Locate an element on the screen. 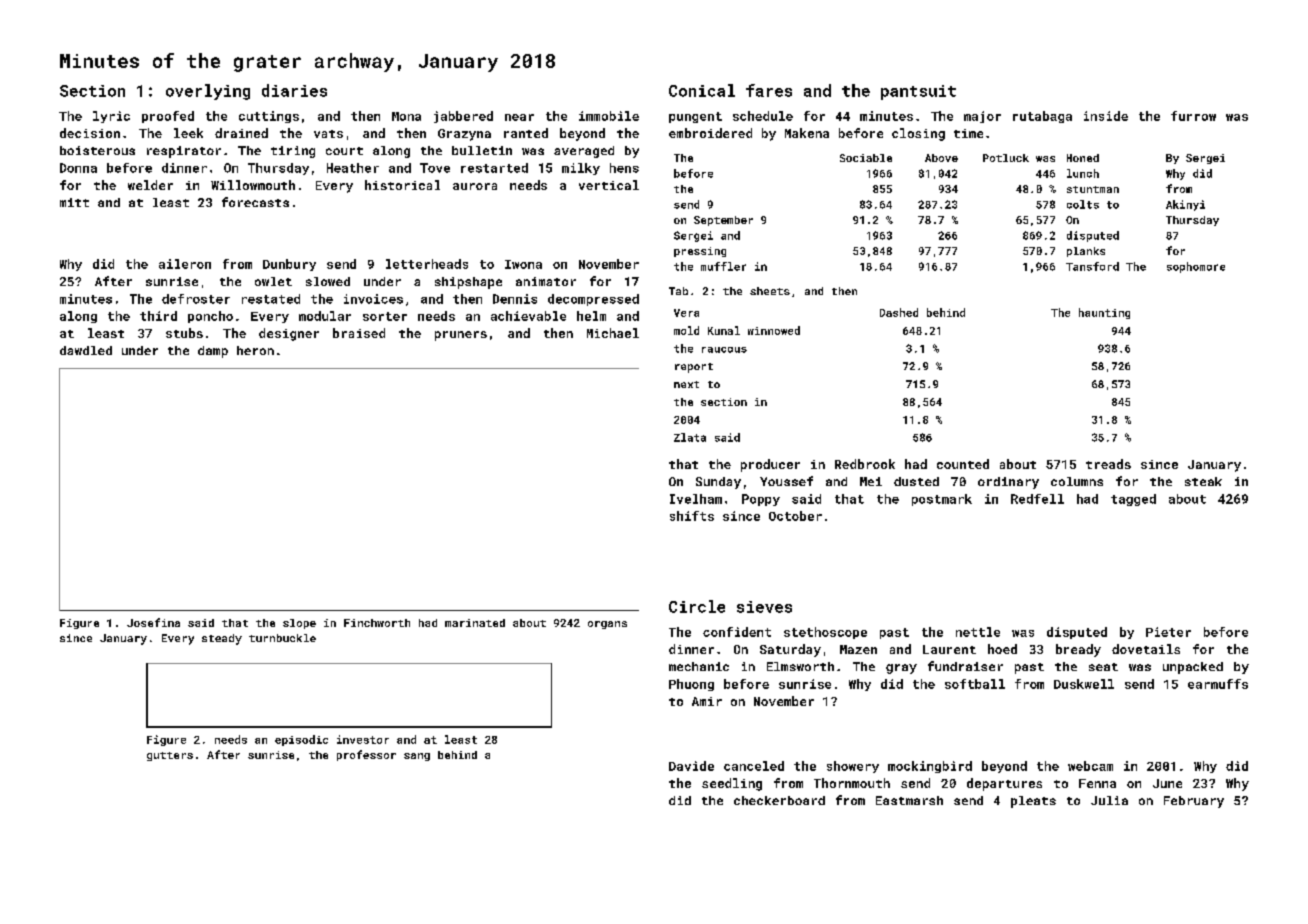 The height and width of the screenshot is (924, 1308). shifts is located at coordinates (692, 516).
